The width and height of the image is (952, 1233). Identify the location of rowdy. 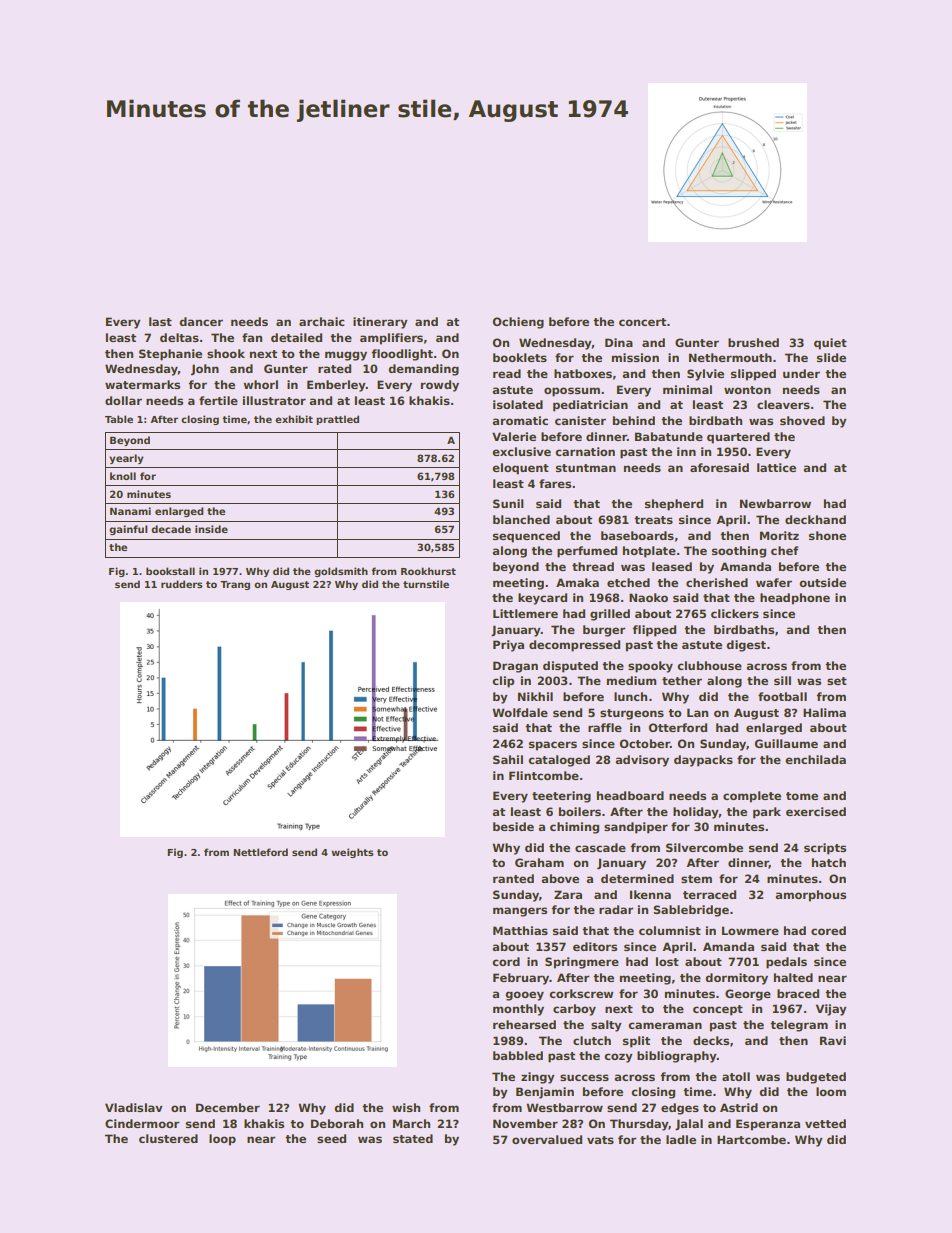
(440, 386).
